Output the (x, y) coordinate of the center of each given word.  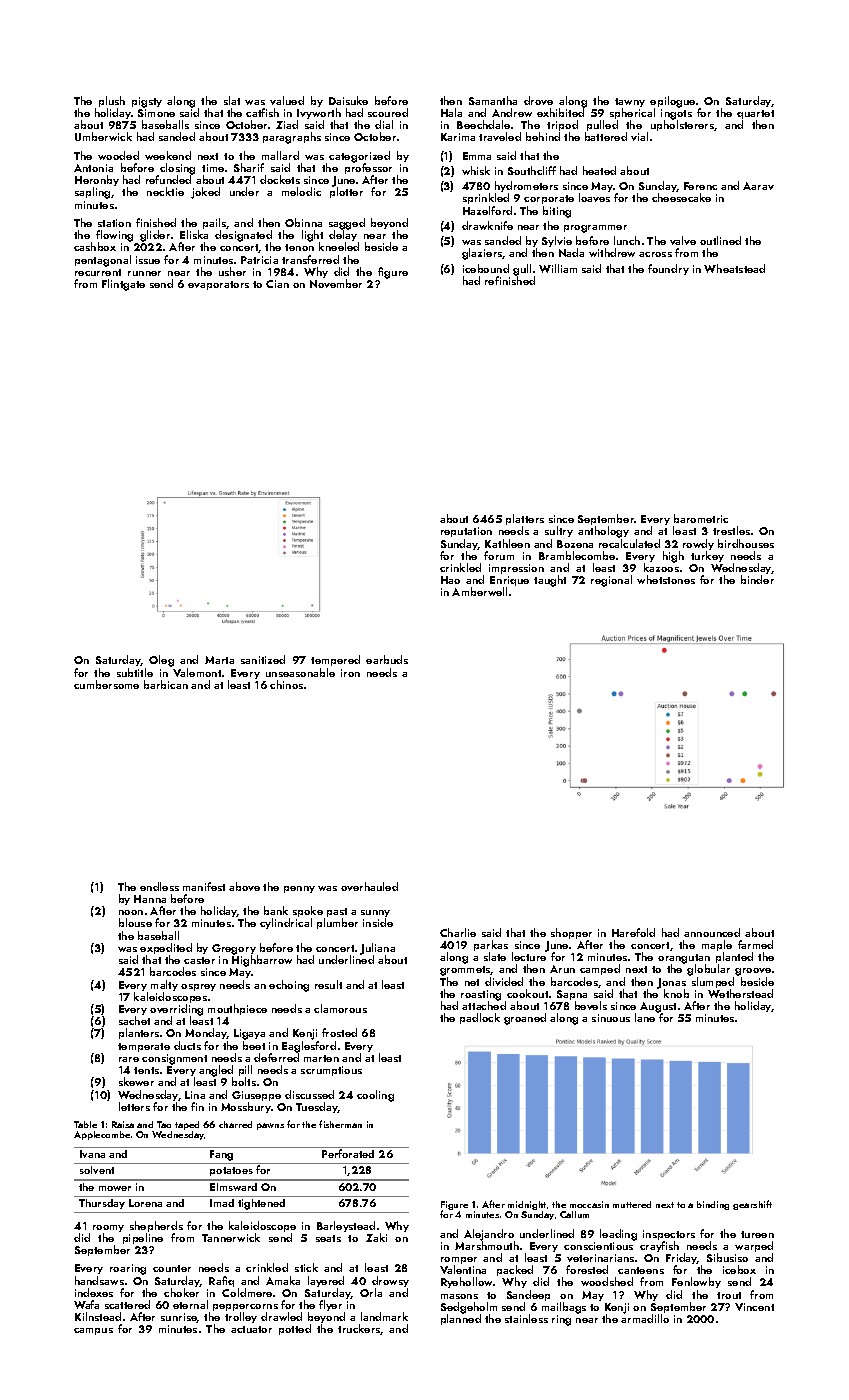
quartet (755, 114)
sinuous (611, 1018)
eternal (190, 1304)
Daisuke (348, 100)
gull (522, 270)
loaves (594, 198)
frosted (339, 1032)
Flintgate (123, 285)
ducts (187, 1045)
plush (112, 101)
